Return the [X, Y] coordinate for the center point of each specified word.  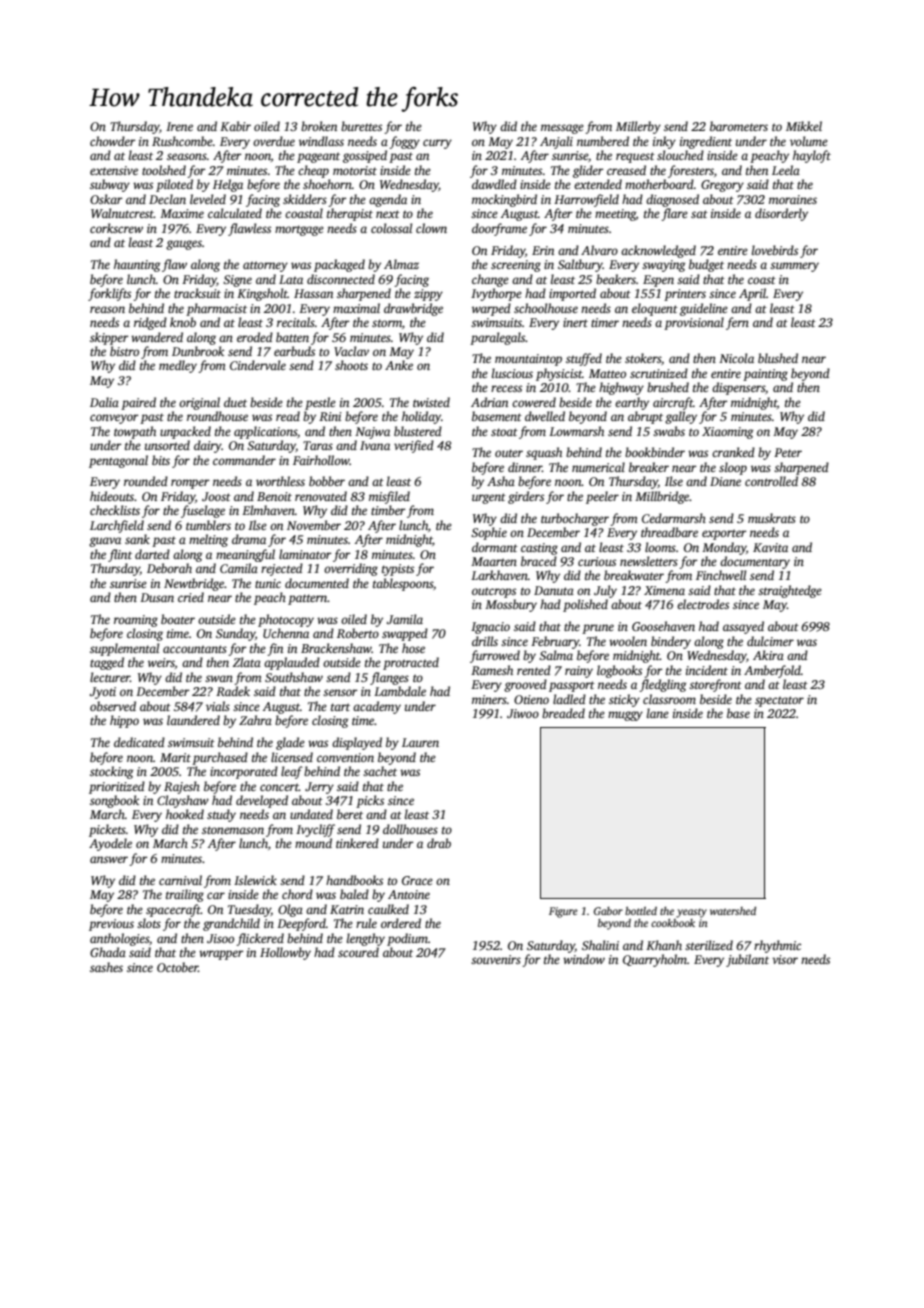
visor [785, 959]
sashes [106, 967]
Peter [788, 452]
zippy [428, 295]
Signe [237, 281]
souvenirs [496, 959]
